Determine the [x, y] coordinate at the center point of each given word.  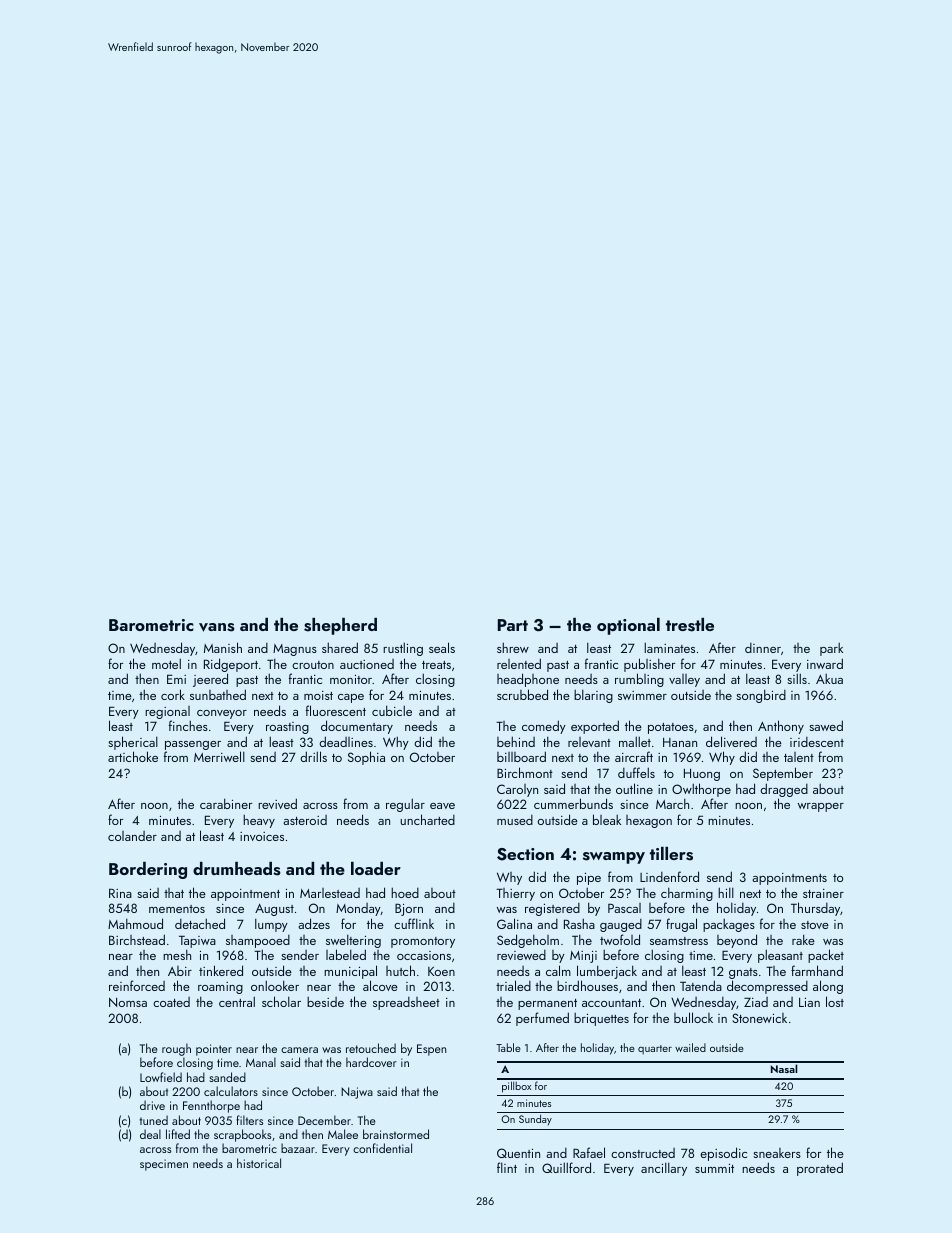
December [324, 1120]
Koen [441, 971]
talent [799, 757]
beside [325, 1002]
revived [277, 803]
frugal [681, 925]
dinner [763, 648]
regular [405, 805]
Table [508, 1047]
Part [513, 625]
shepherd [340, 626]
